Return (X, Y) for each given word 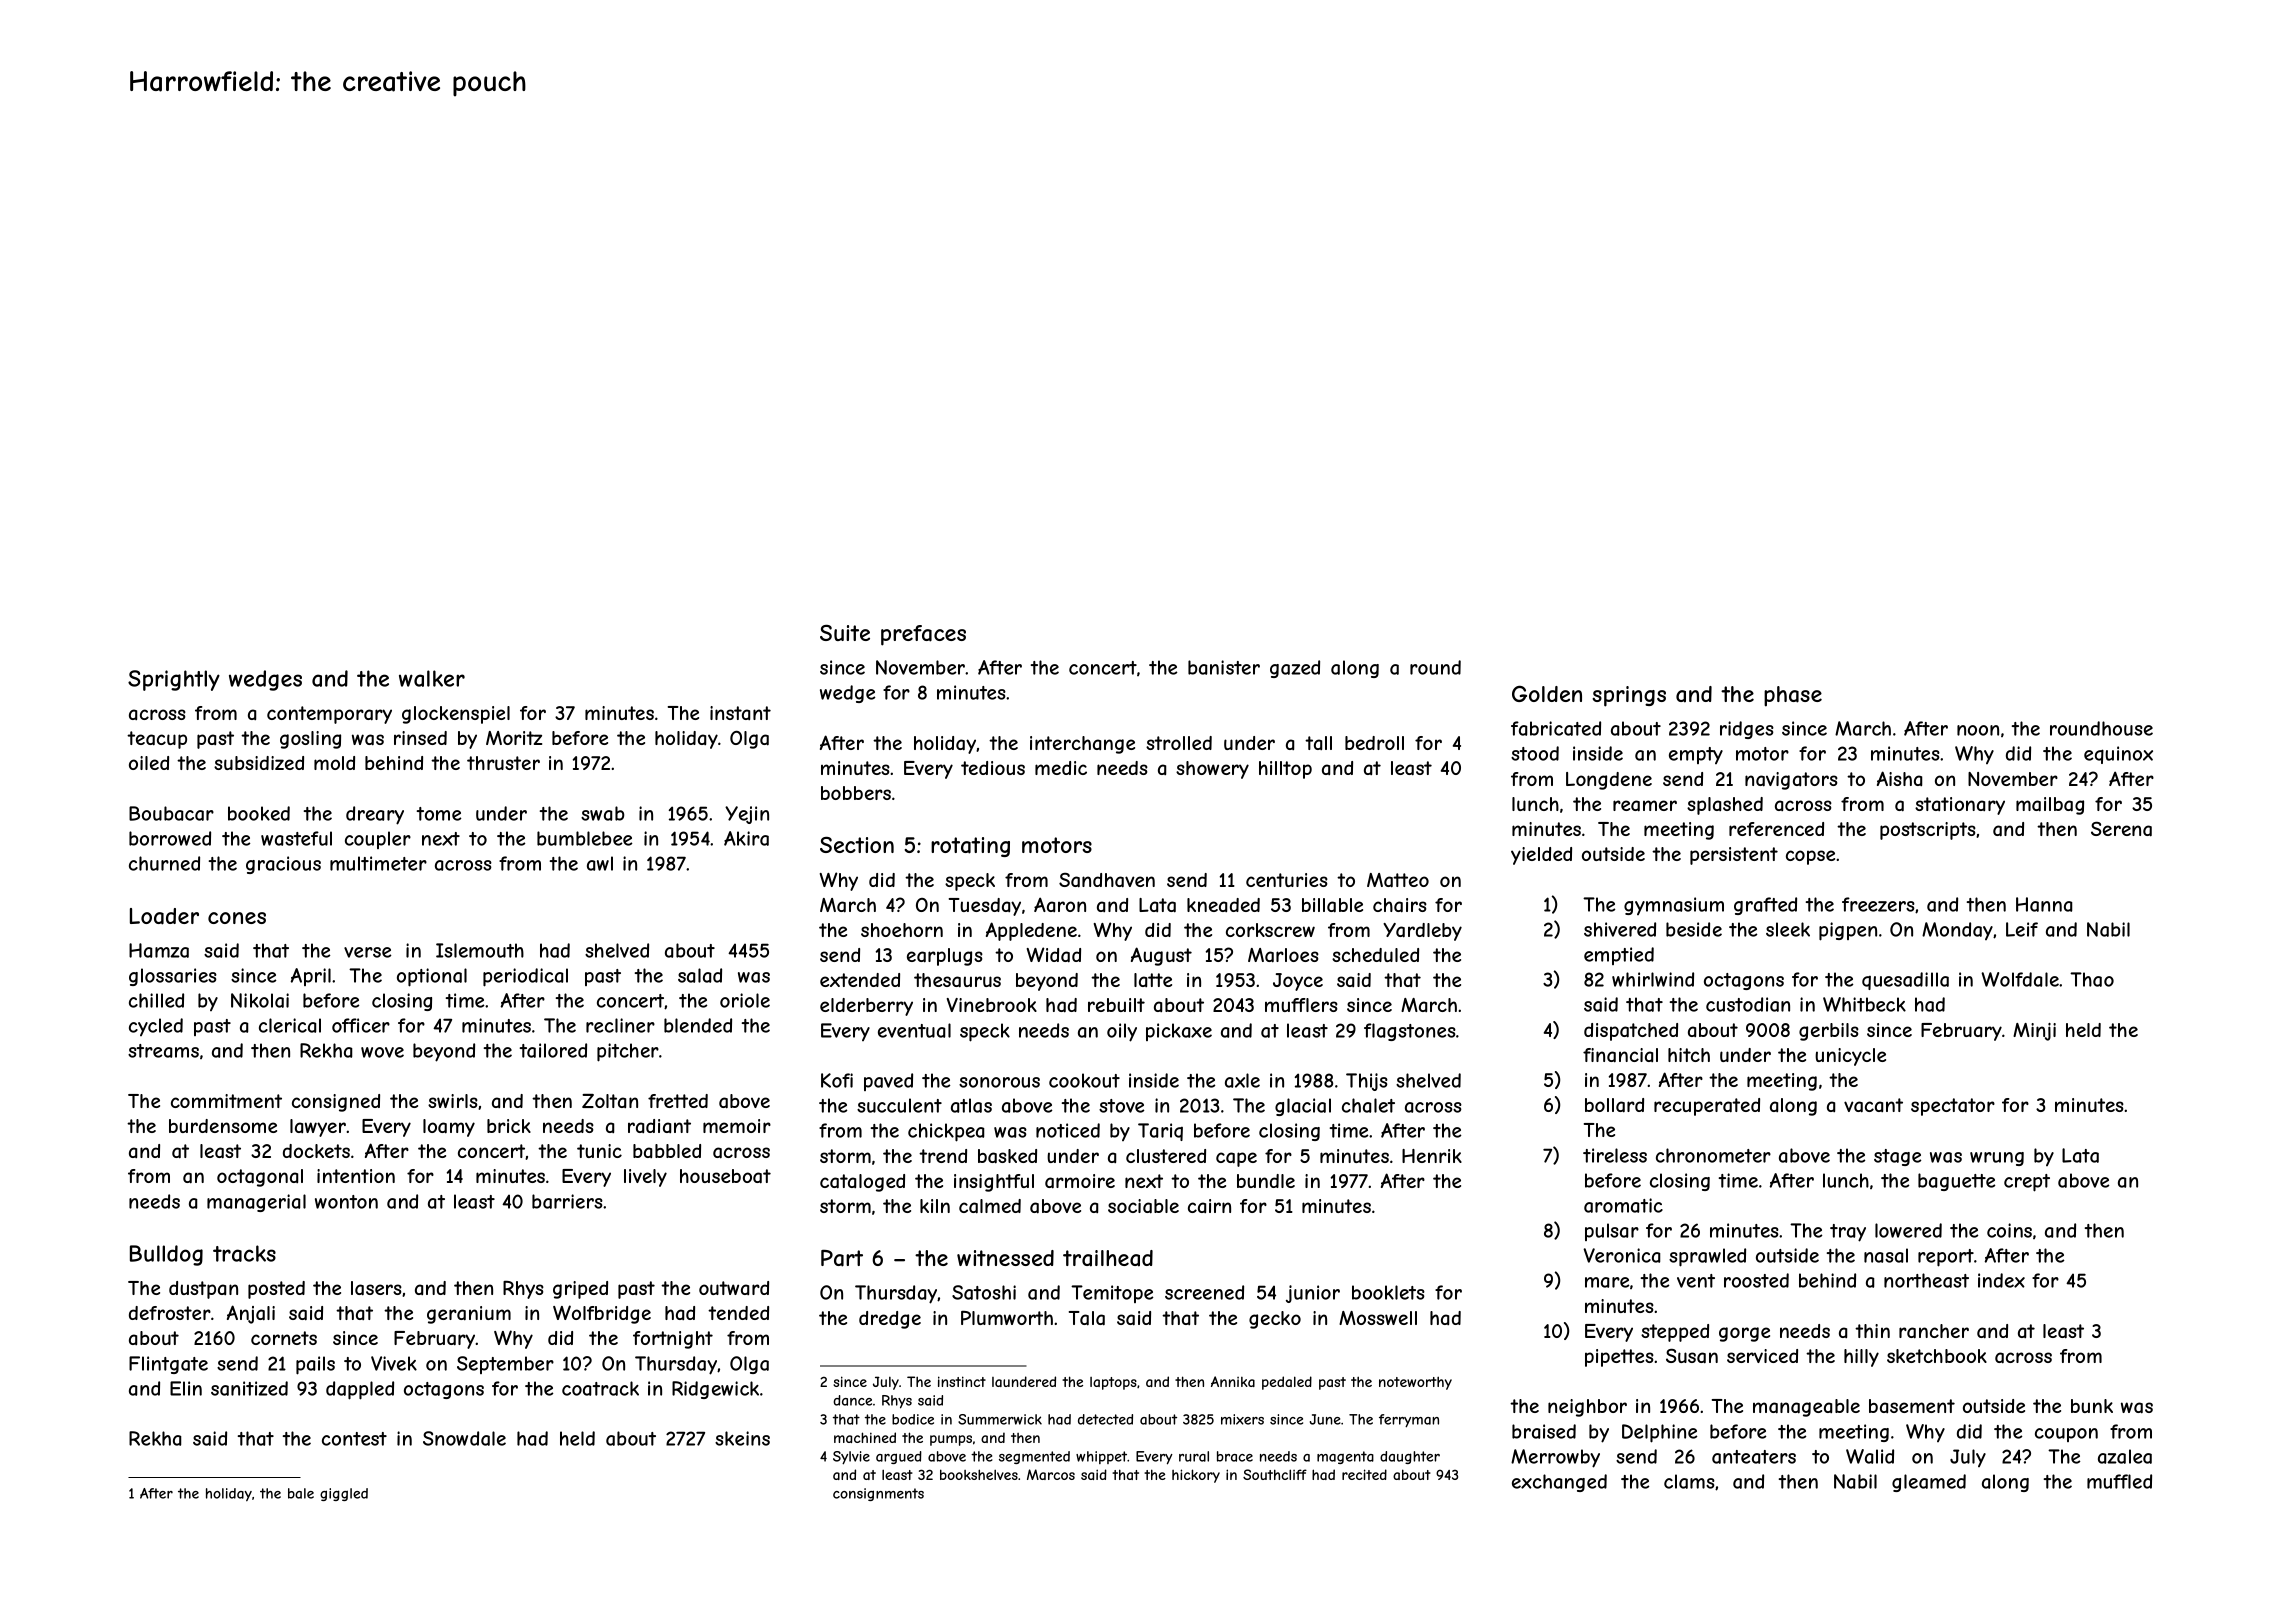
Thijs (1367, 1082)
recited (1364, 1474)
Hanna (2044, 904)
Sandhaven (1107, 880)
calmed (990, 1206)
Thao (2092, 979)
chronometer (1713, 1155)
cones (237, 918)
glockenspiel (456, 715)
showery (1212, 770)
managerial (256, 1203)
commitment (226, 1101)
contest (354, 1439)
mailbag (2050, 806)
